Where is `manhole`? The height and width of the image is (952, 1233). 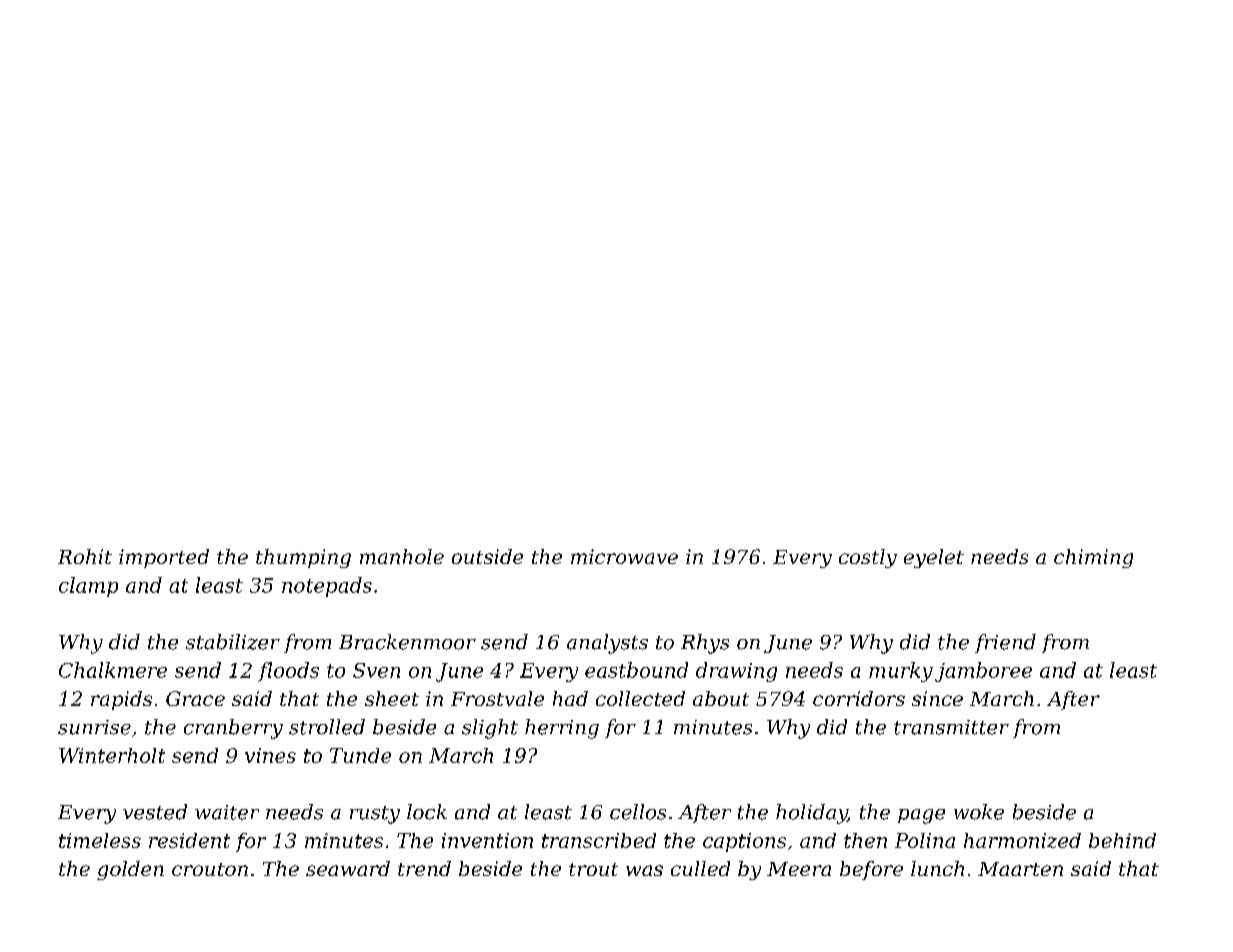 manhole is located at coordinates (402, 556).
